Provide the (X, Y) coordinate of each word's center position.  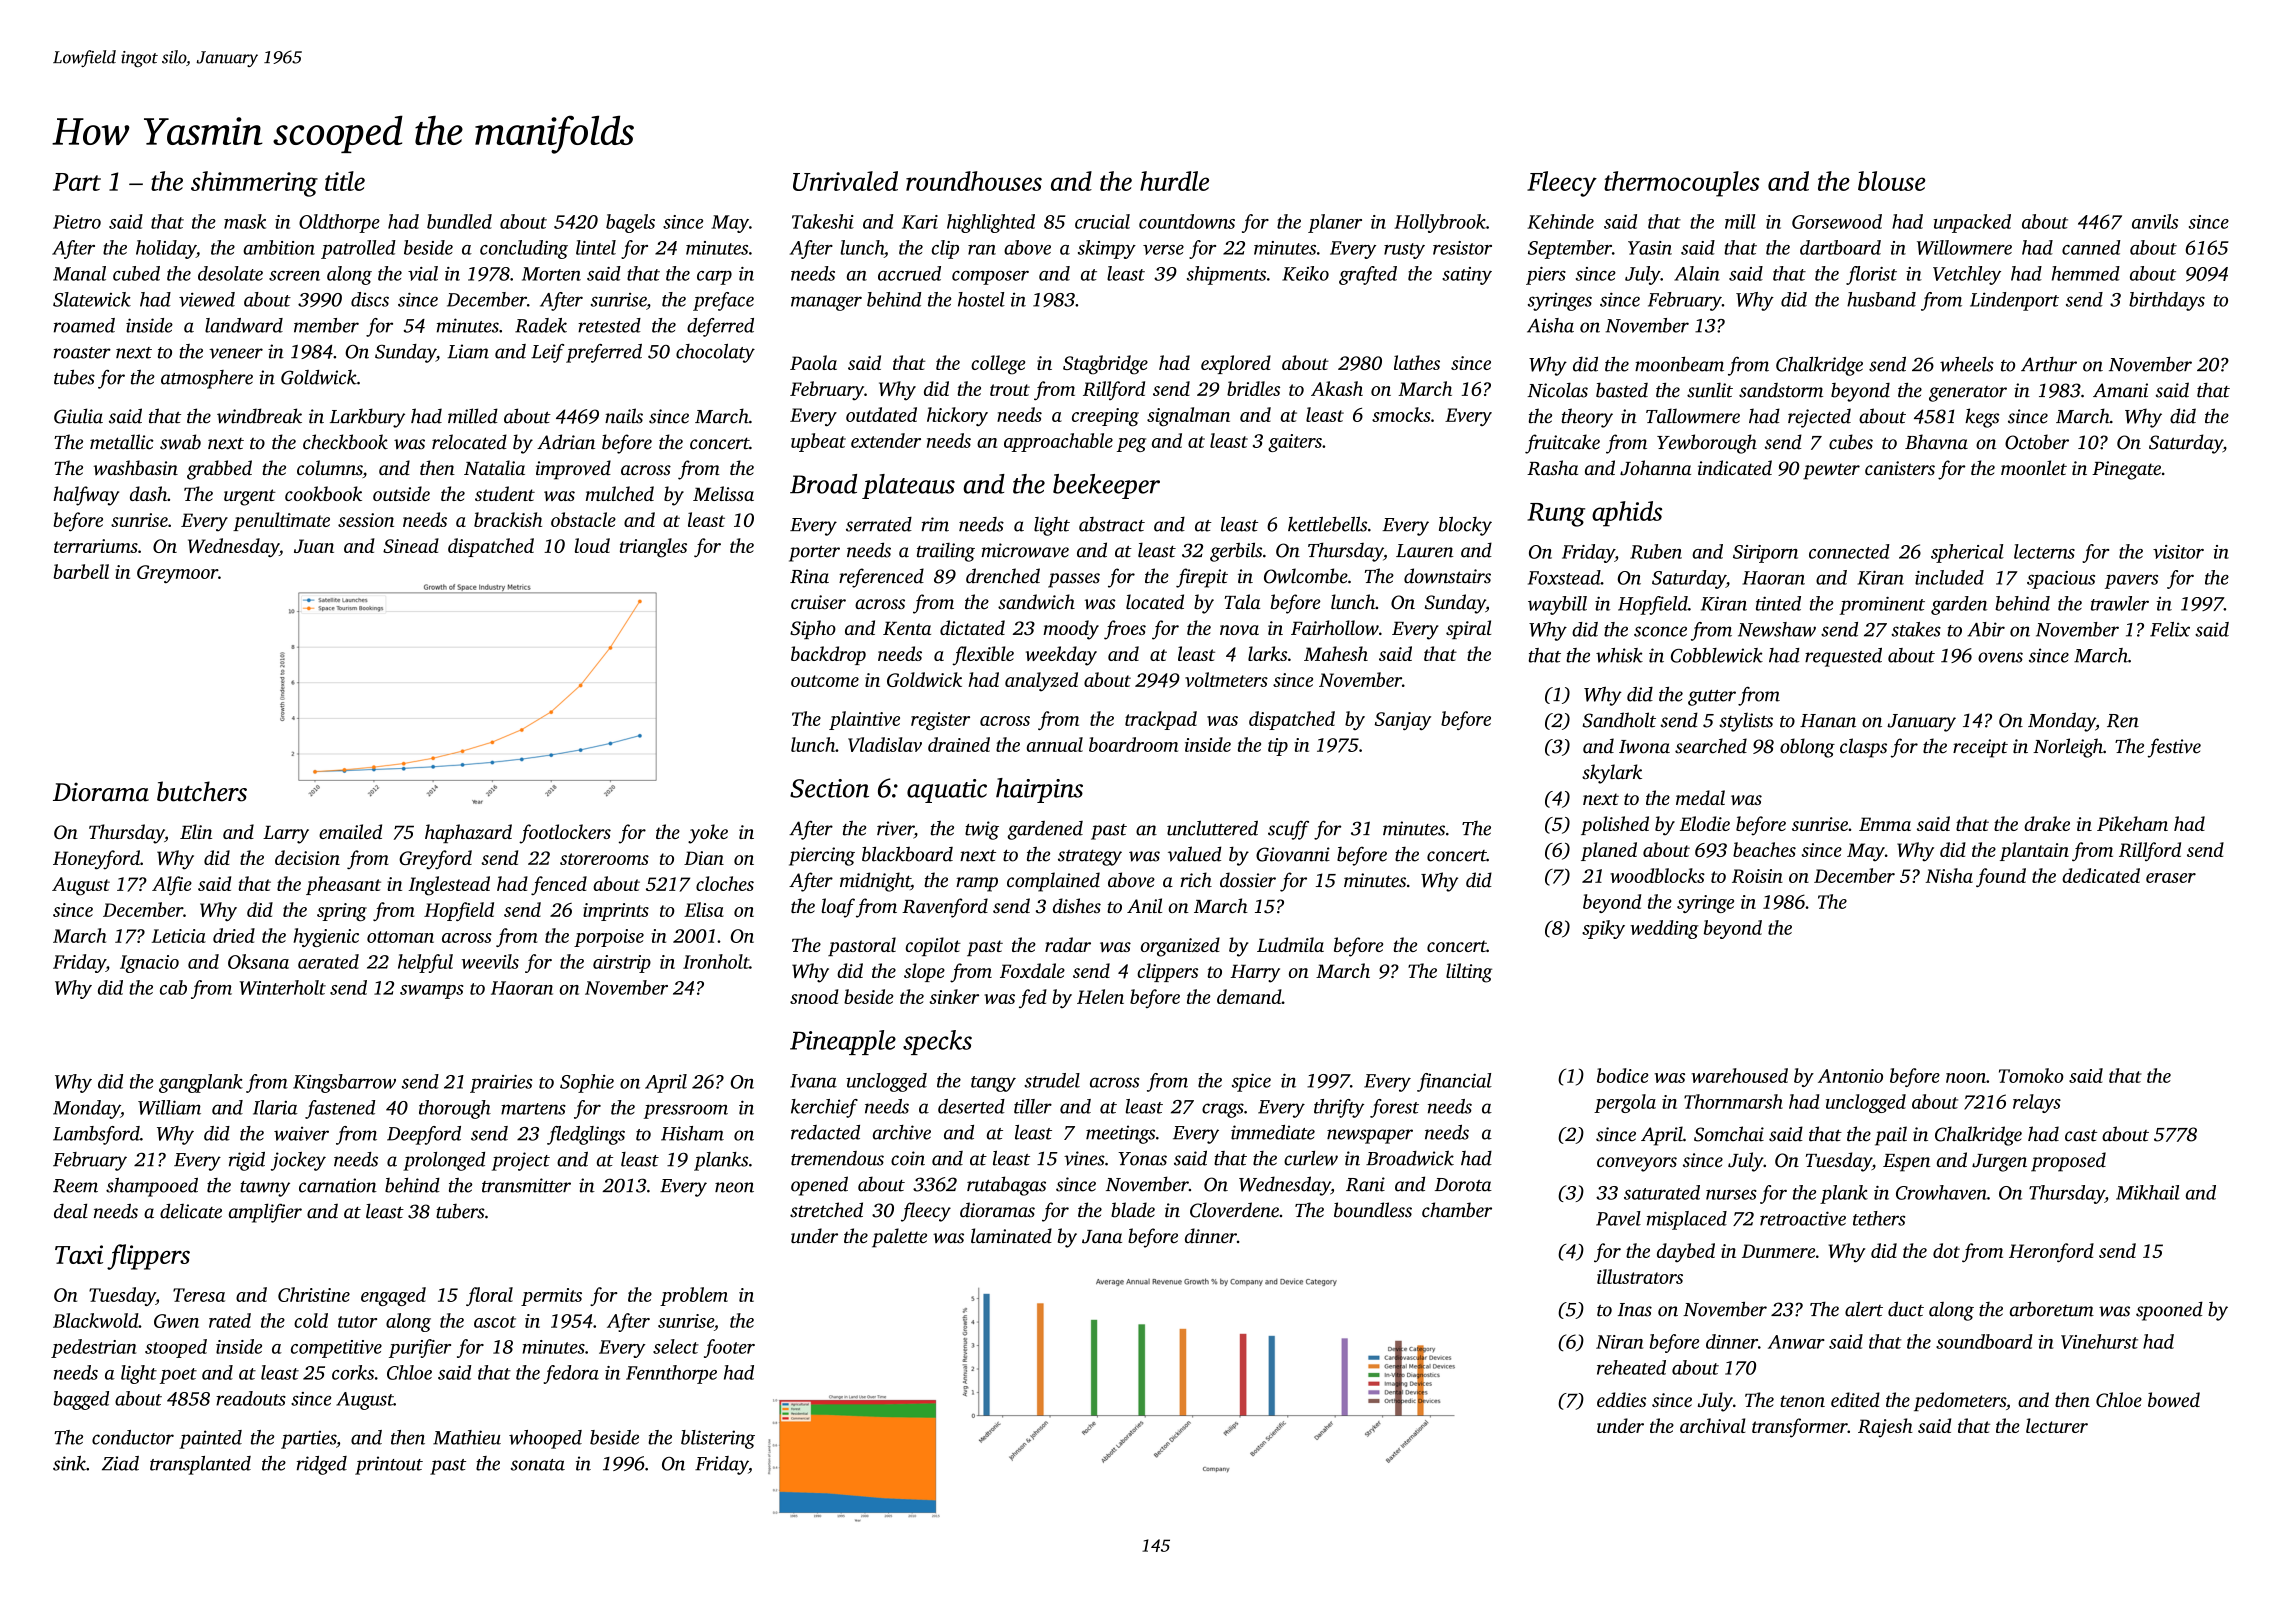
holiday (166, 249)
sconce (1660, 631)
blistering (718, 1439)
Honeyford (96, 860)
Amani (2120, 390)
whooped (545, 1439)
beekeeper (1106, 486)
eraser (2171, 878)
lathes (1417, 362)
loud (592, 545)
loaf (838, 908)
